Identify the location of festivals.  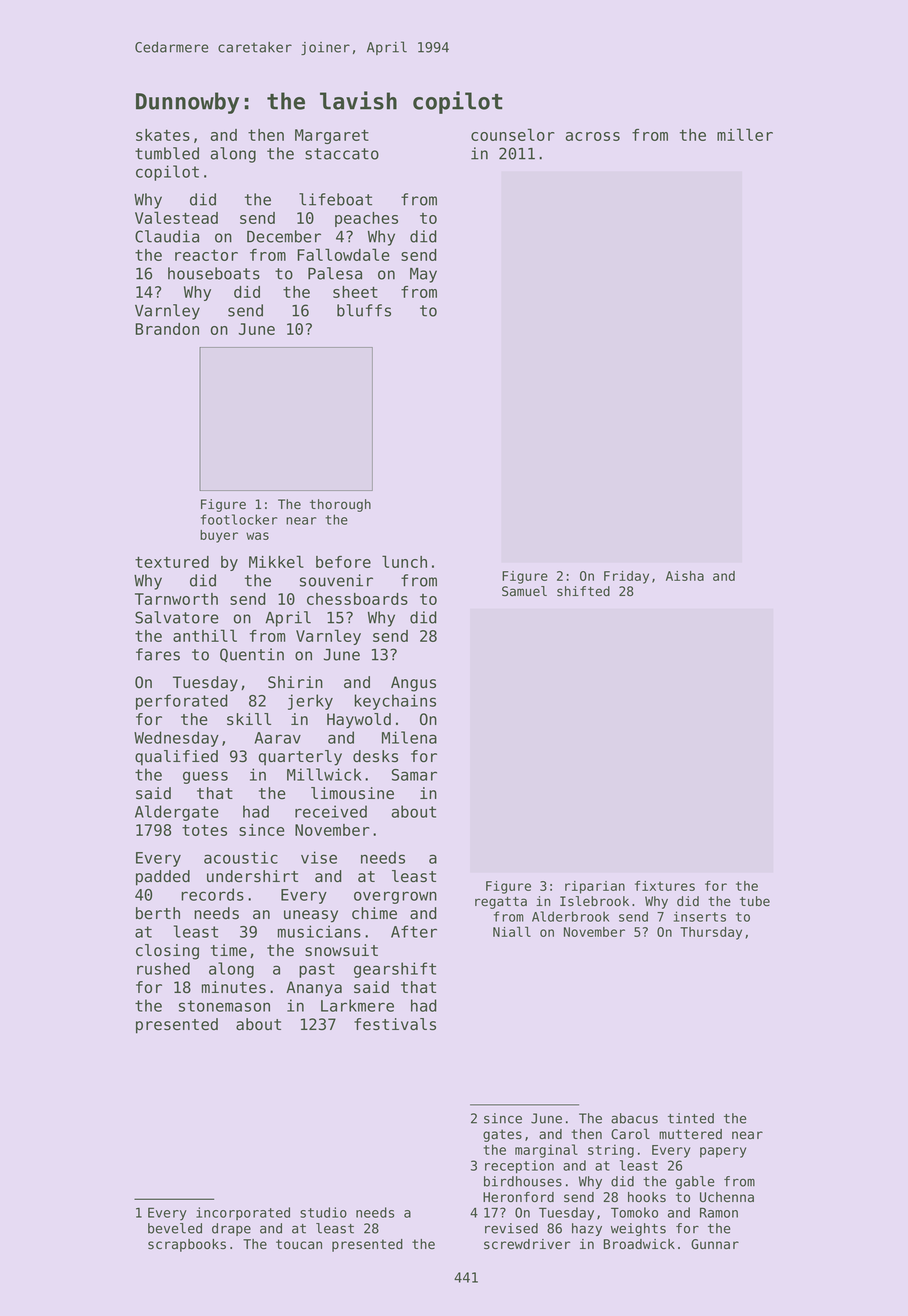
(395, 1024).
